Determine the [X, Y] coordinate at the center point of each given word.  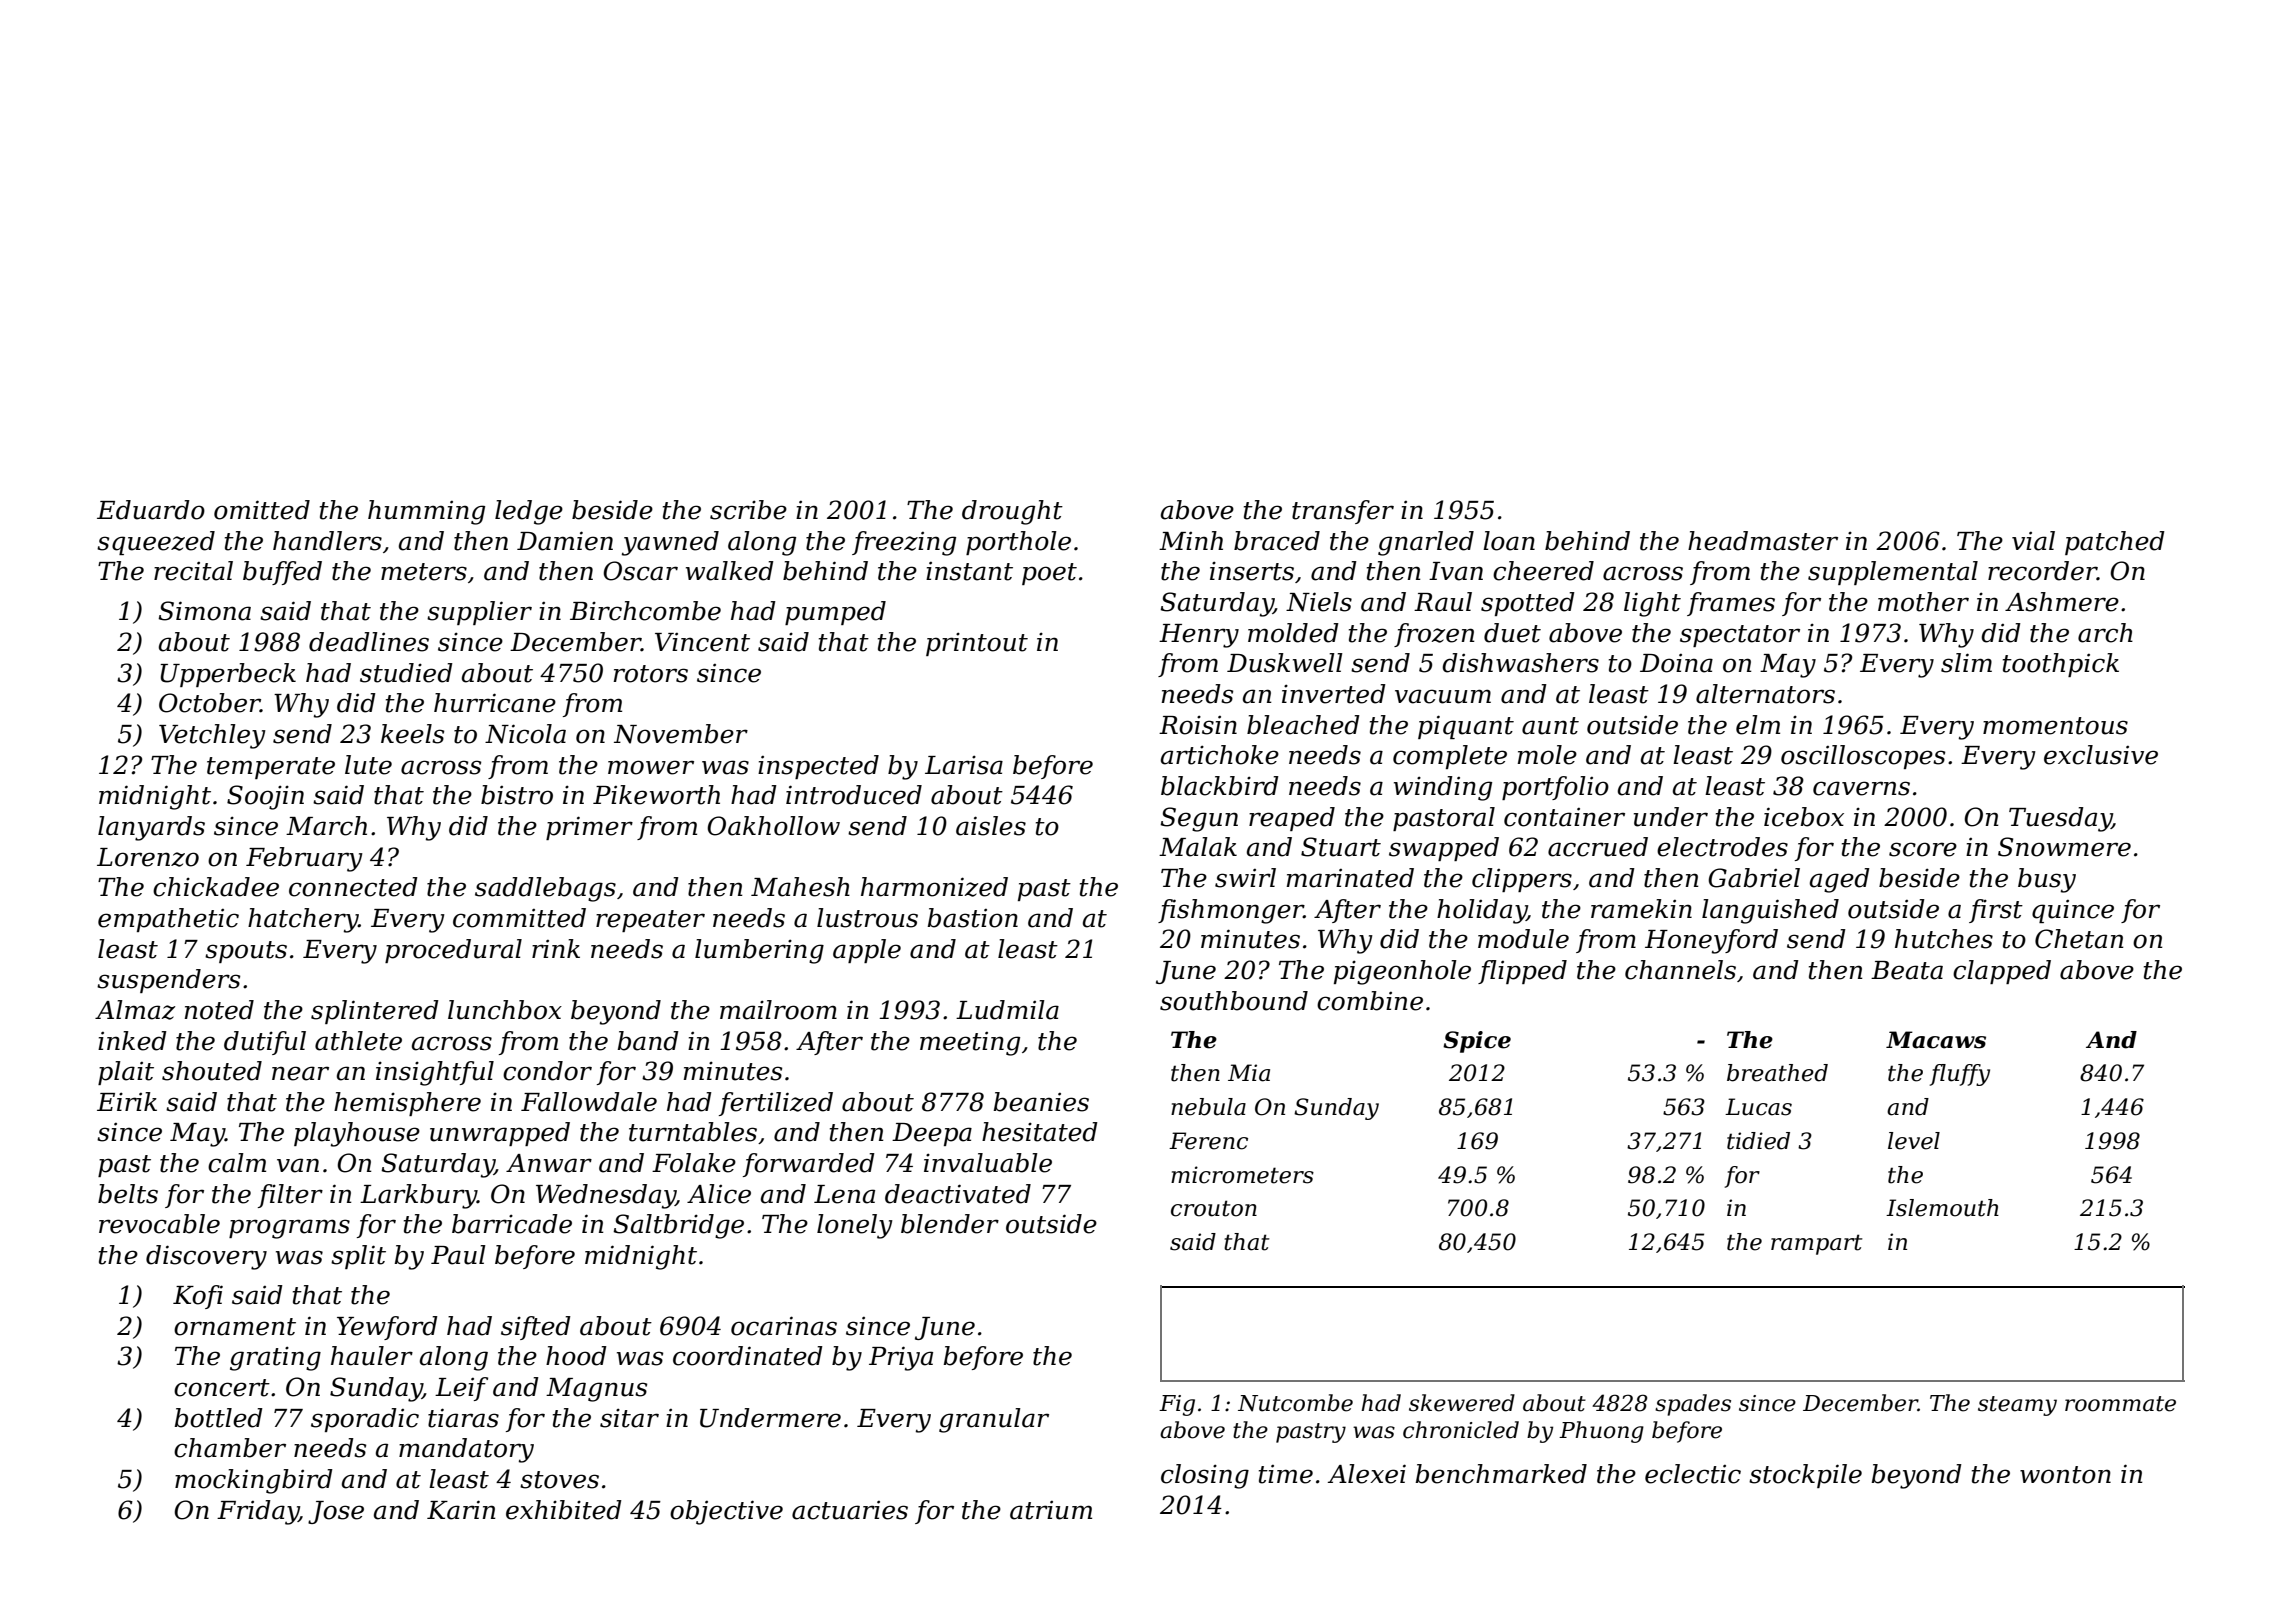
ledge [529, 512]
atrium [1051, 1510]
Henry [1199, 636]
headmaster [1763, 541]
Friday [258, 1512]
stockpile [1805, 1476]
